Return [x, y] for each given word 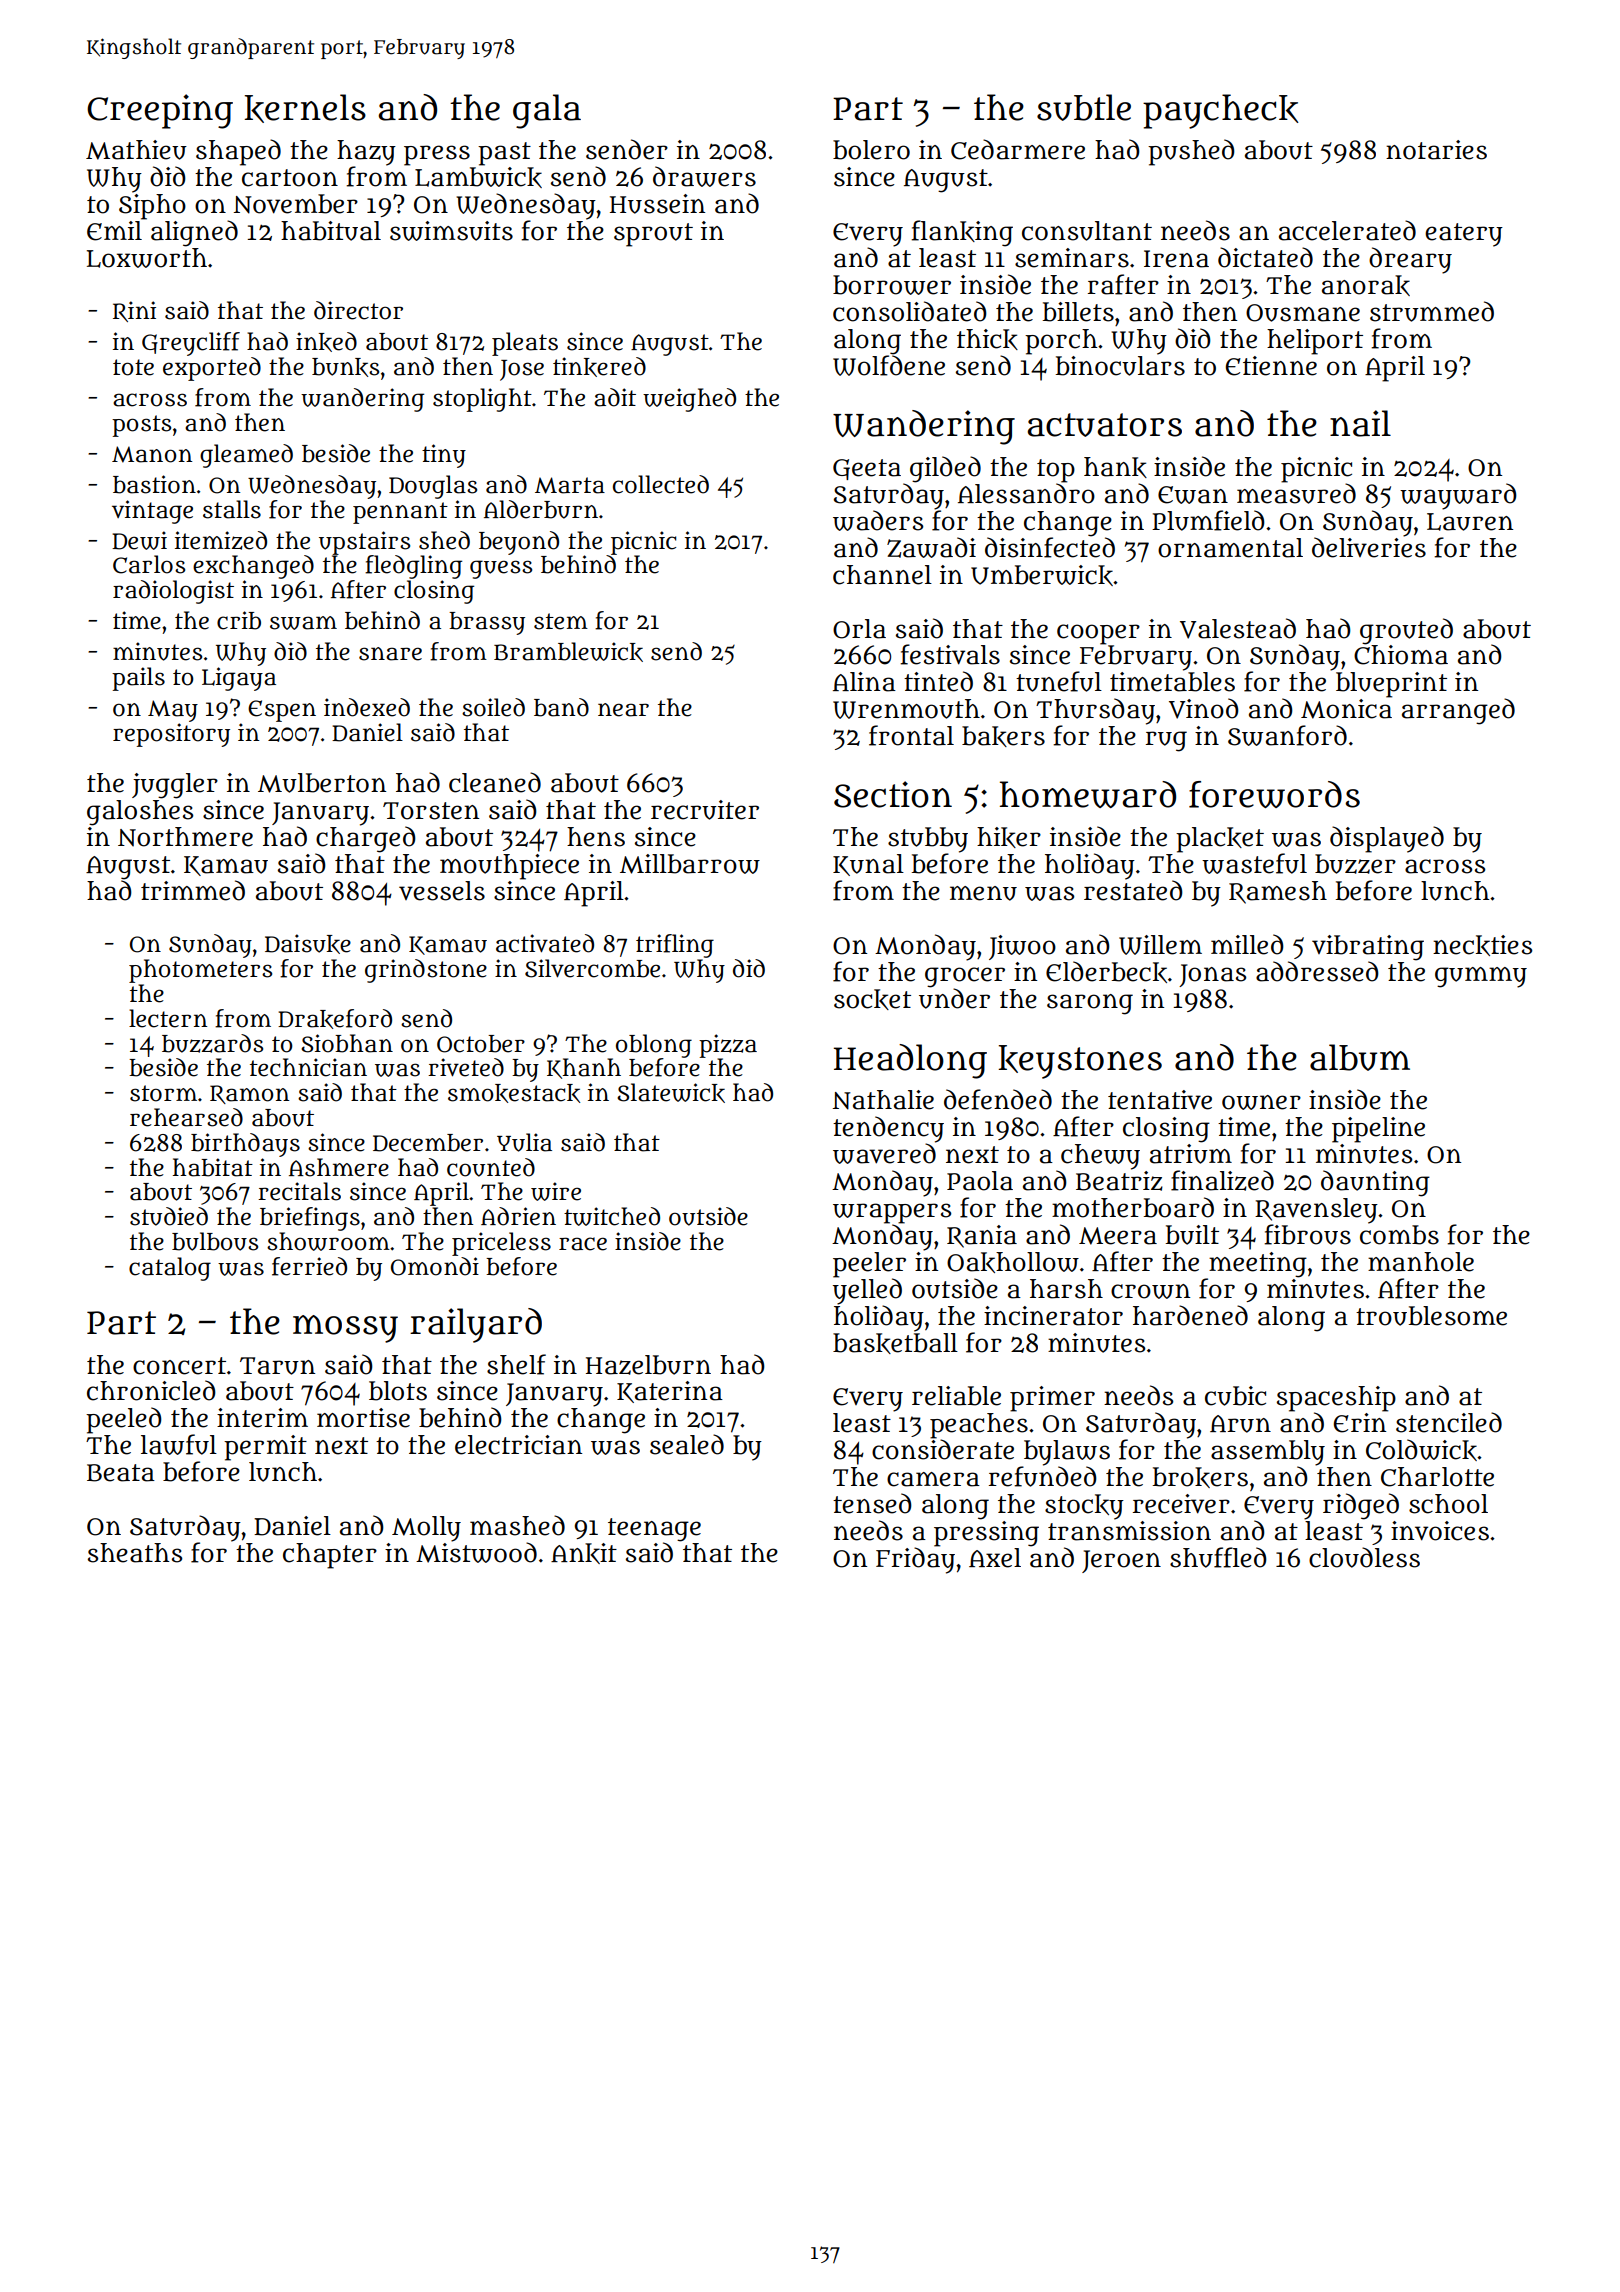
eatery [1464, 235]
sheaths [135, 1553]
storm [163, 1093]
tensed [872, 1503]
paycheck [1221, 111]
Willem [1160, 945]
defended [998, 1099]
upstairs [364, 543]
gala [547, 111]
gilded [945, 469]
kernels [305, 108]
